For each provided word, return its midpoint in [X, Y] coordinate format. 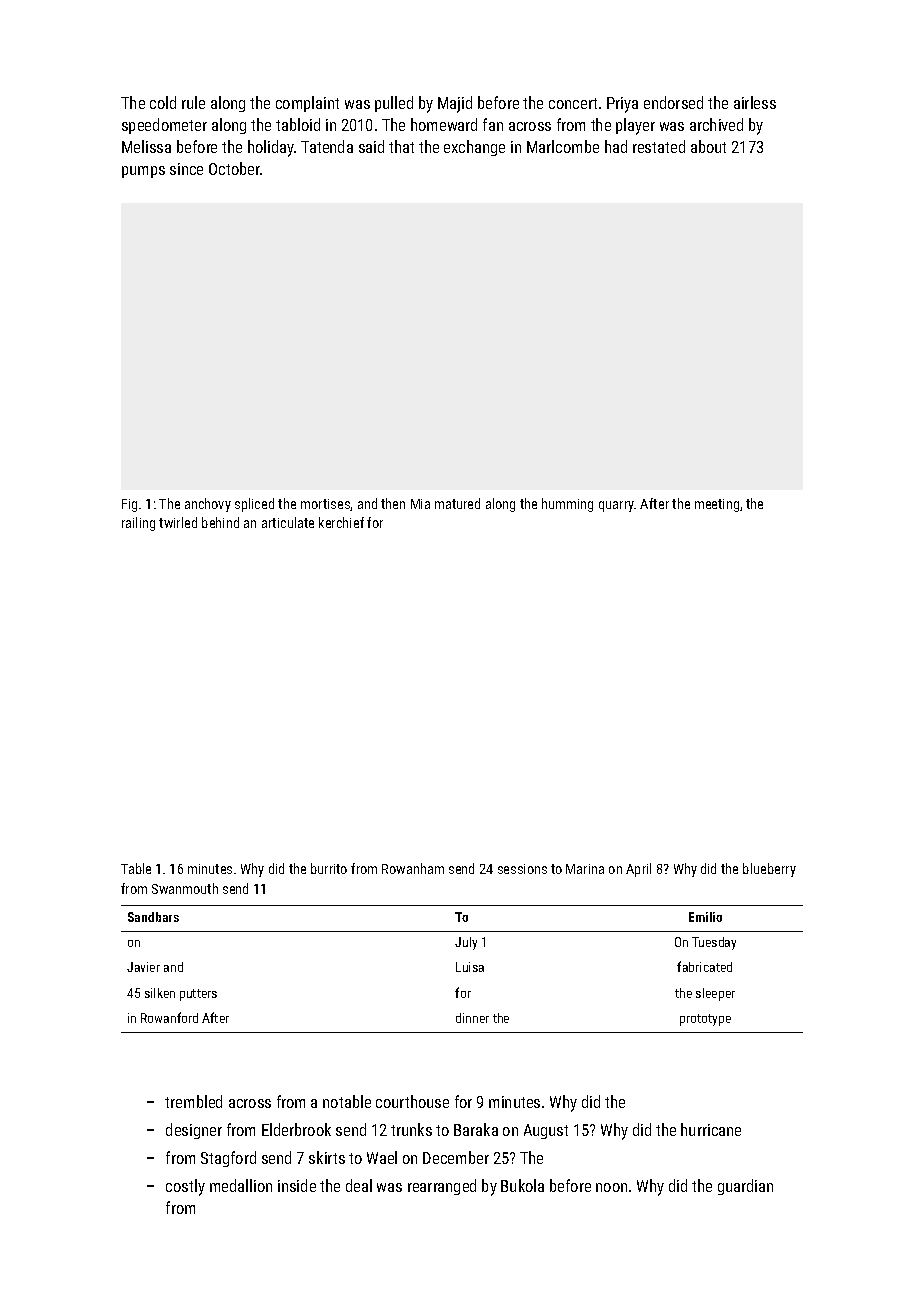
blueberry [769, 870]
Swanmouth [185, 888]
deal [359, 1185]
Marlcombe [563, 146]
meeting [717, 505]
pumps [143, 172]
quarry [617, 506]
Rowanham [413, 868]
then [393, 503]
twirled [178, 522]
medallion [241, 1185]
